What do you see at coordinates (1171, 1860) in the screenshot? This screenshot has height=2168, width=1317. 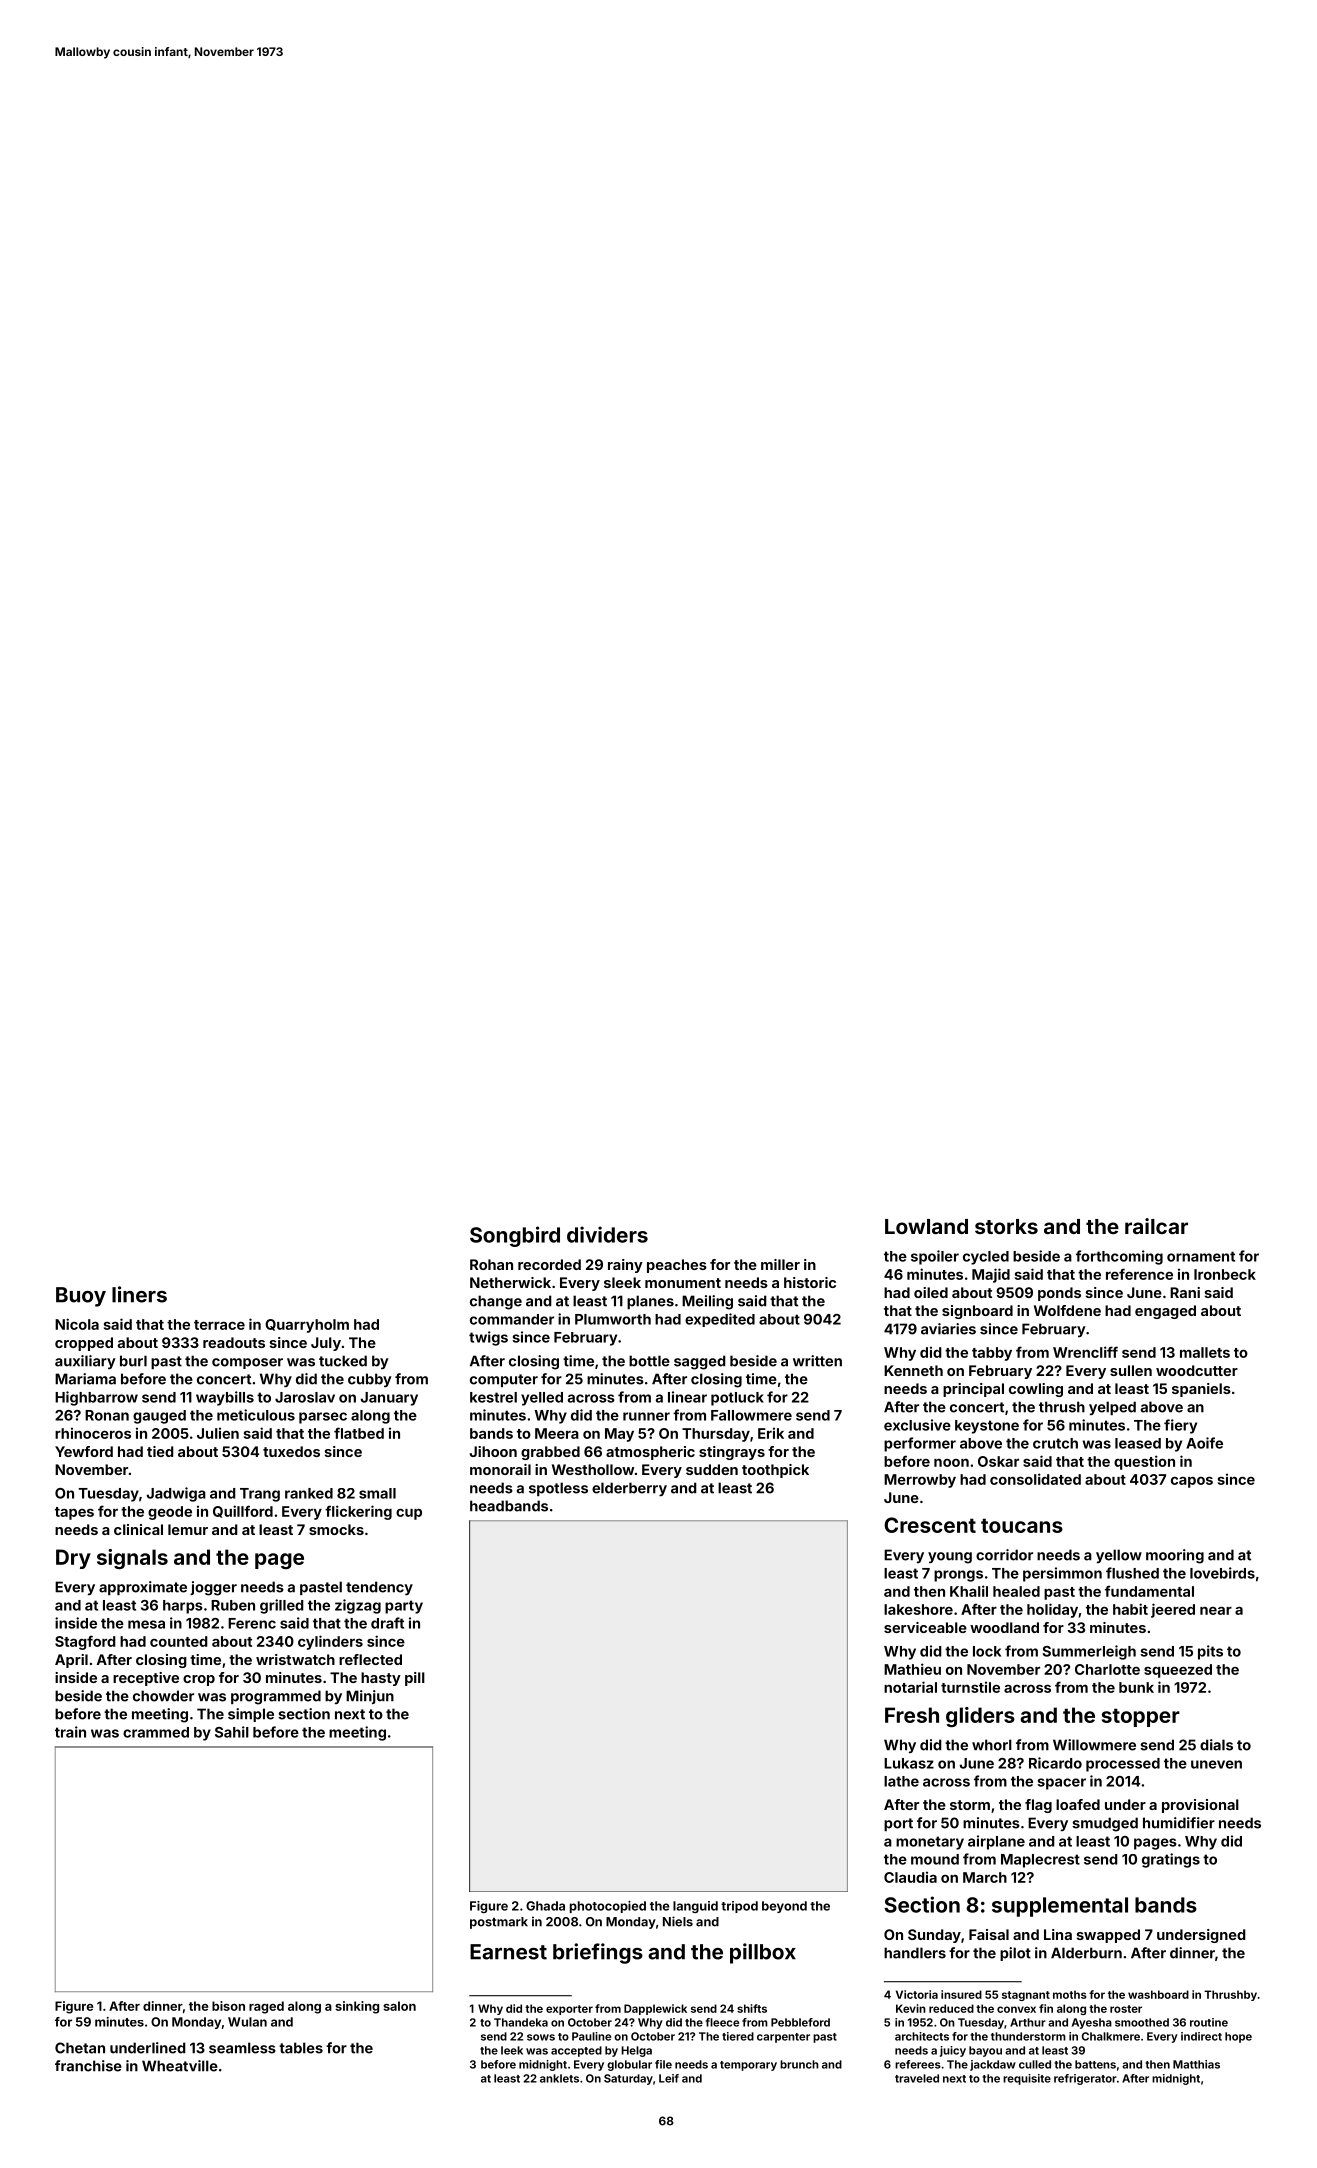 I see `gratings` at bounding box center [1171, 1860].
